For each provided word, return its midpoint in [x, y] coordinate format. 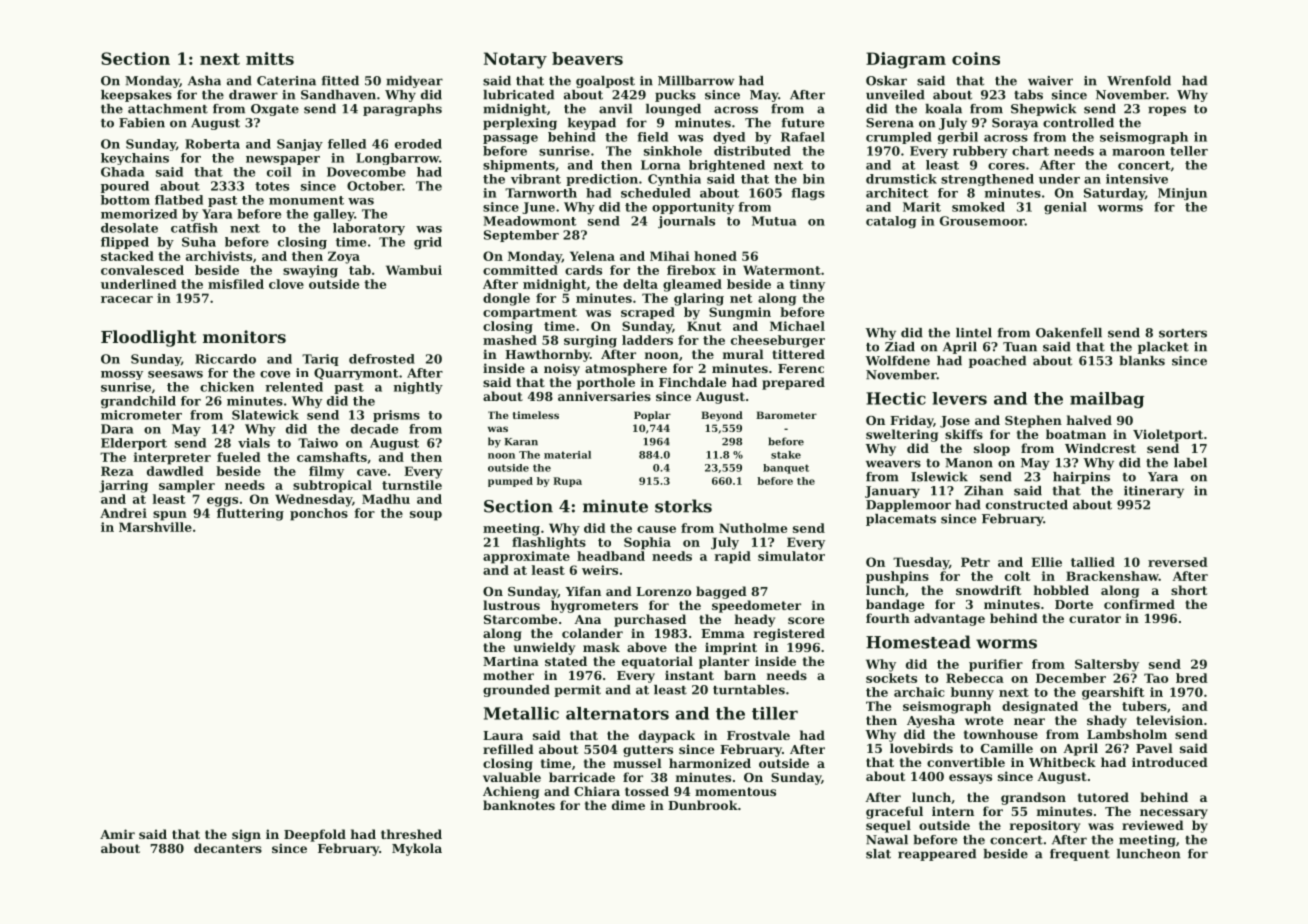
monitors [244, 336]
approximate [526, 557]
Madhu [386, 499]
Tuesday [921, 563]
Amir [117, 834]
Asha [204, 81]
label [1190, 463]
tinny [807, 285]
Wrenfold [1139, 81]
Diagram [906, 60]
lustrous [511, 605]
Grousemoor [982, 221]
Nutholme [753, 528]
